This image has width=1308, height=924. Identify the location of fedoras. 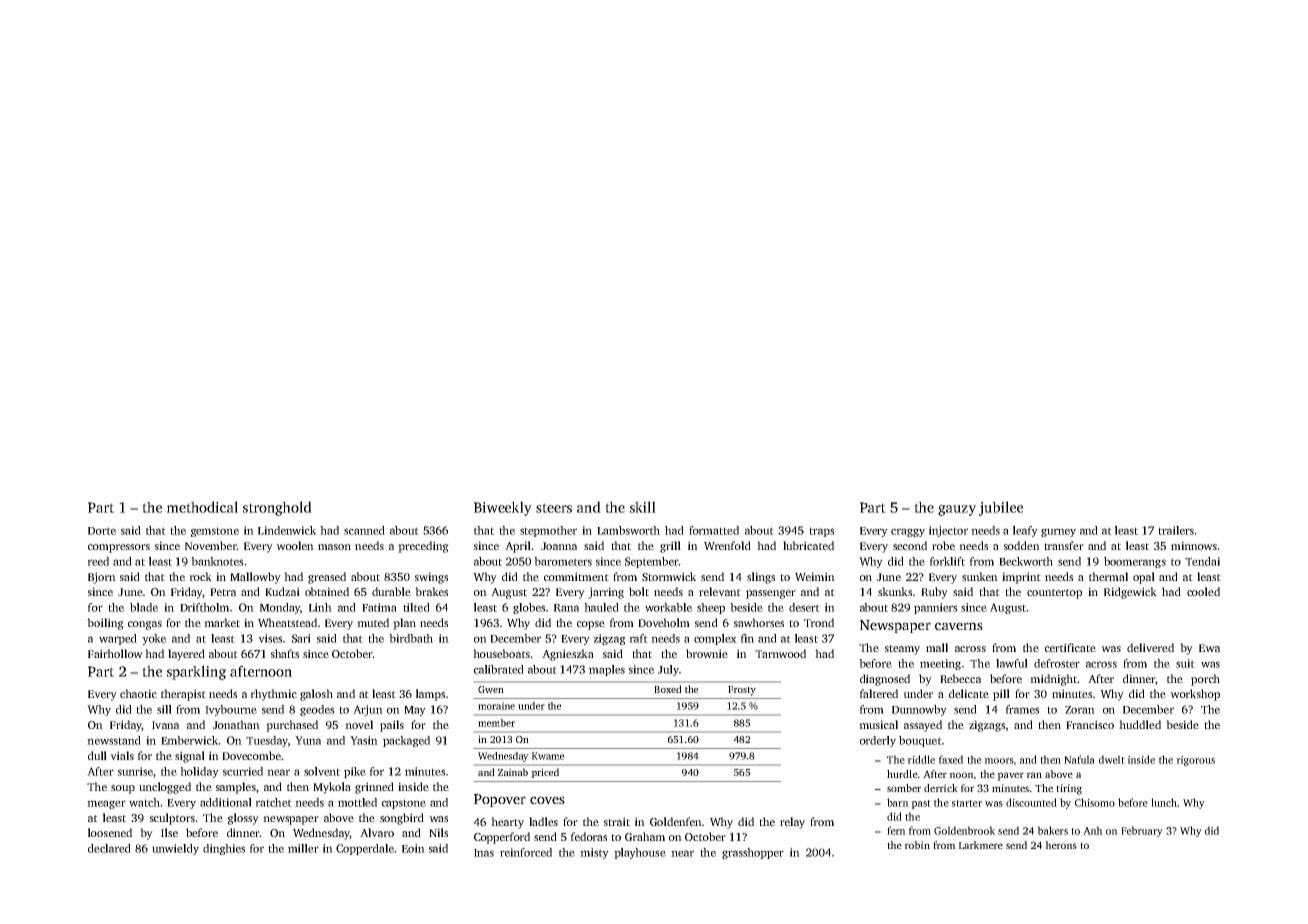
(589, 836).
